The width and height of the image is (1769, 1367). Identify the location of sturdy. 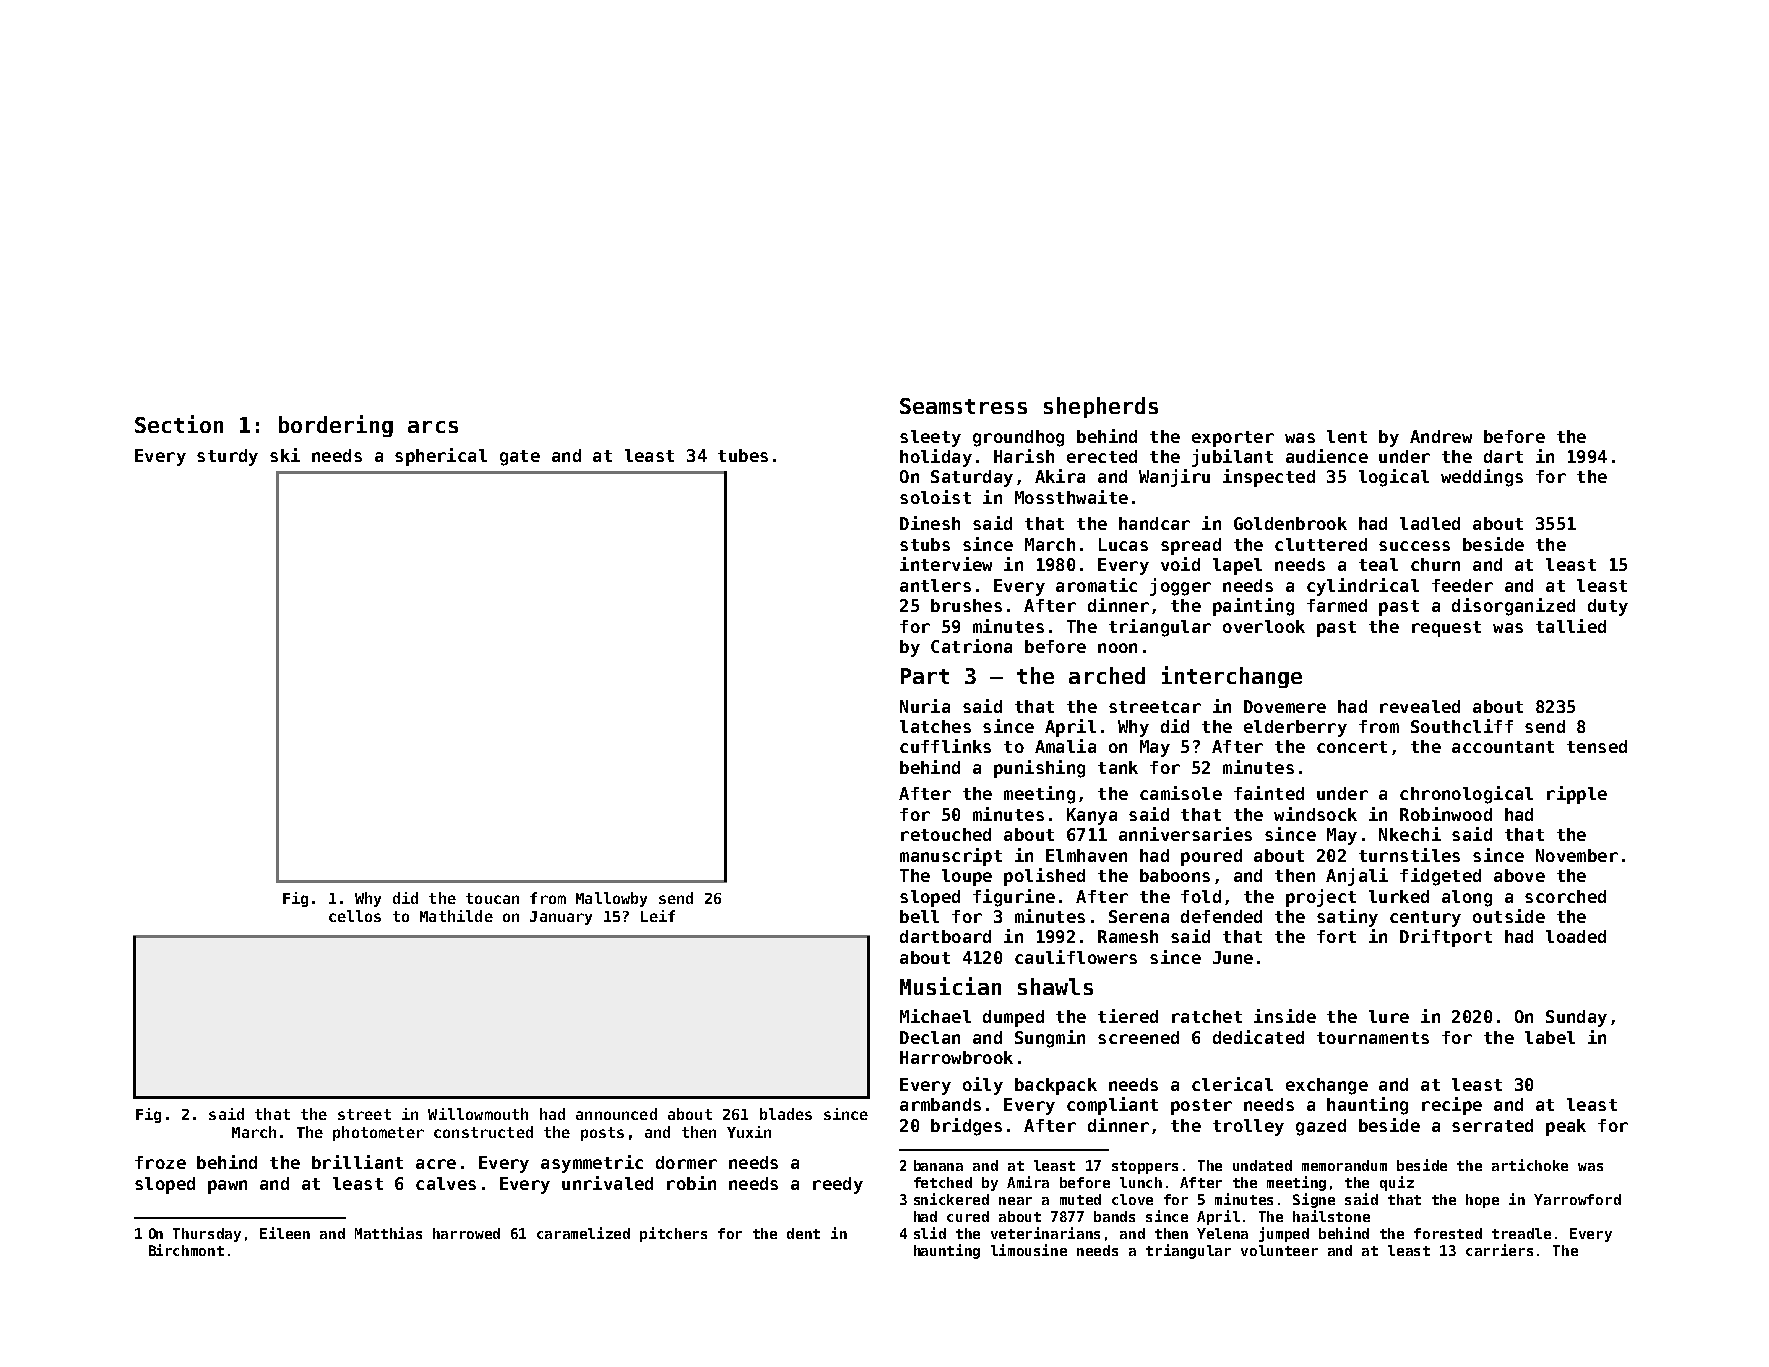
(227, 457).
